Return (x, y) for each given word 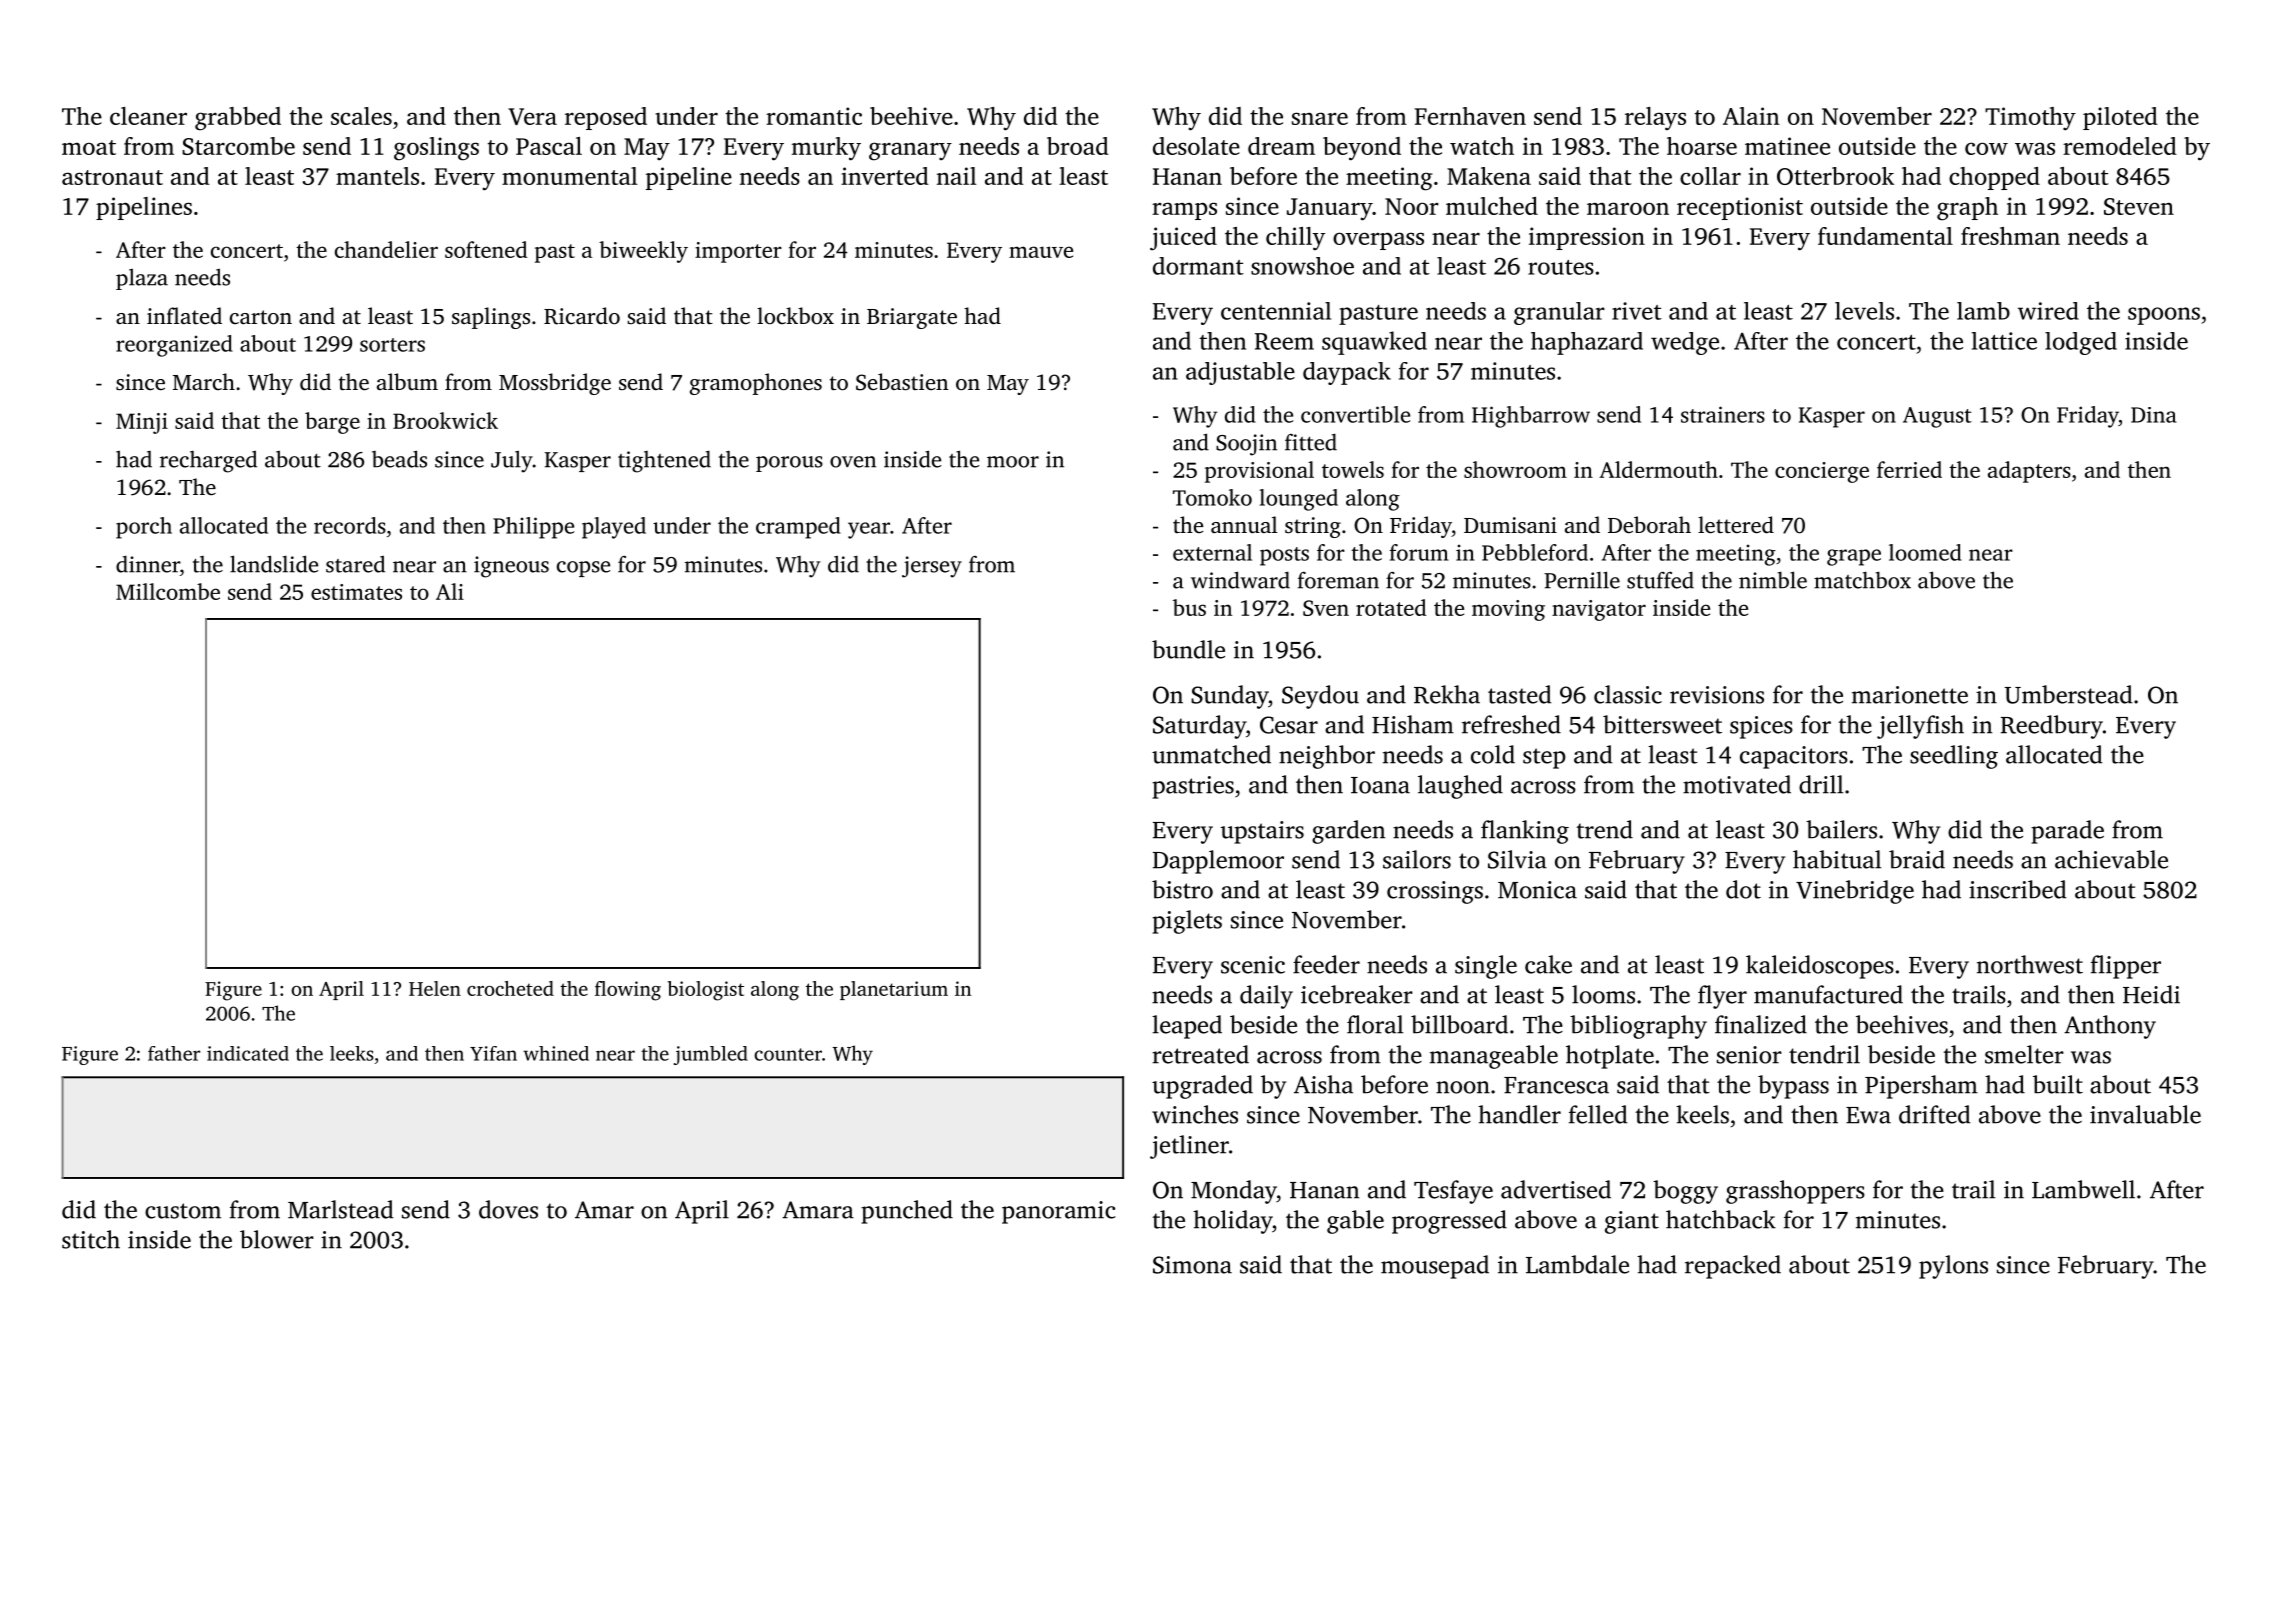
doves (508, 1209)
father (174, 1053)
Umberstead (2069, 694)
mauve (1041, 252)
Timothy (2030, 119)
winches (1195, 1114)
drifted (1935, 1114)
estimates (356, 592)
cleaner (148, 116)
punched (907, 1212)
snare (1320, 118)
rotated (1391, 607)
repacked (1733, 1267)
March (204, 381)
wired (2048, 311)
